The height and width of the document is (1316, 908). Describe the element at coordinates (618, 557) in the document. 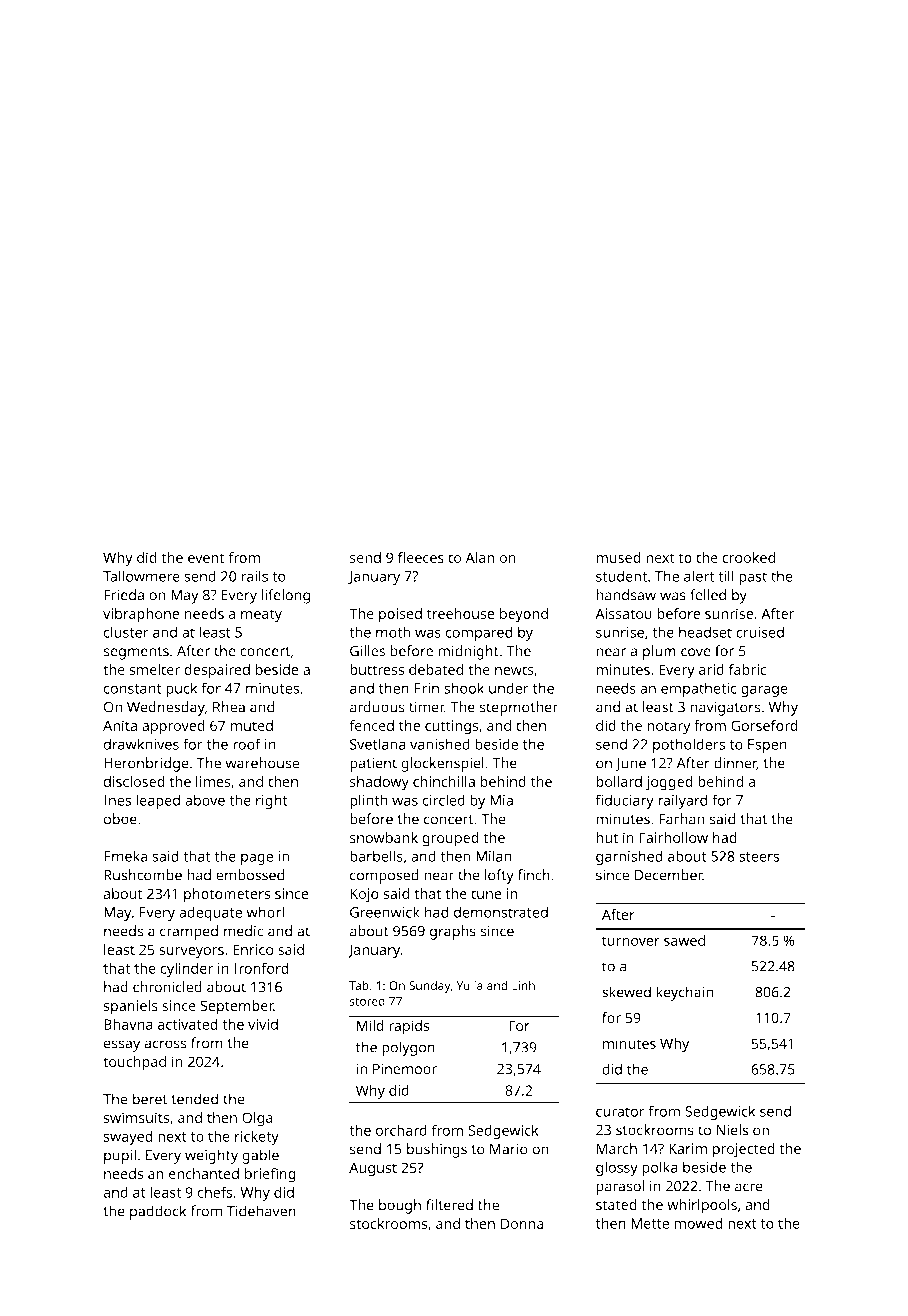

I see `mused` at that location.
